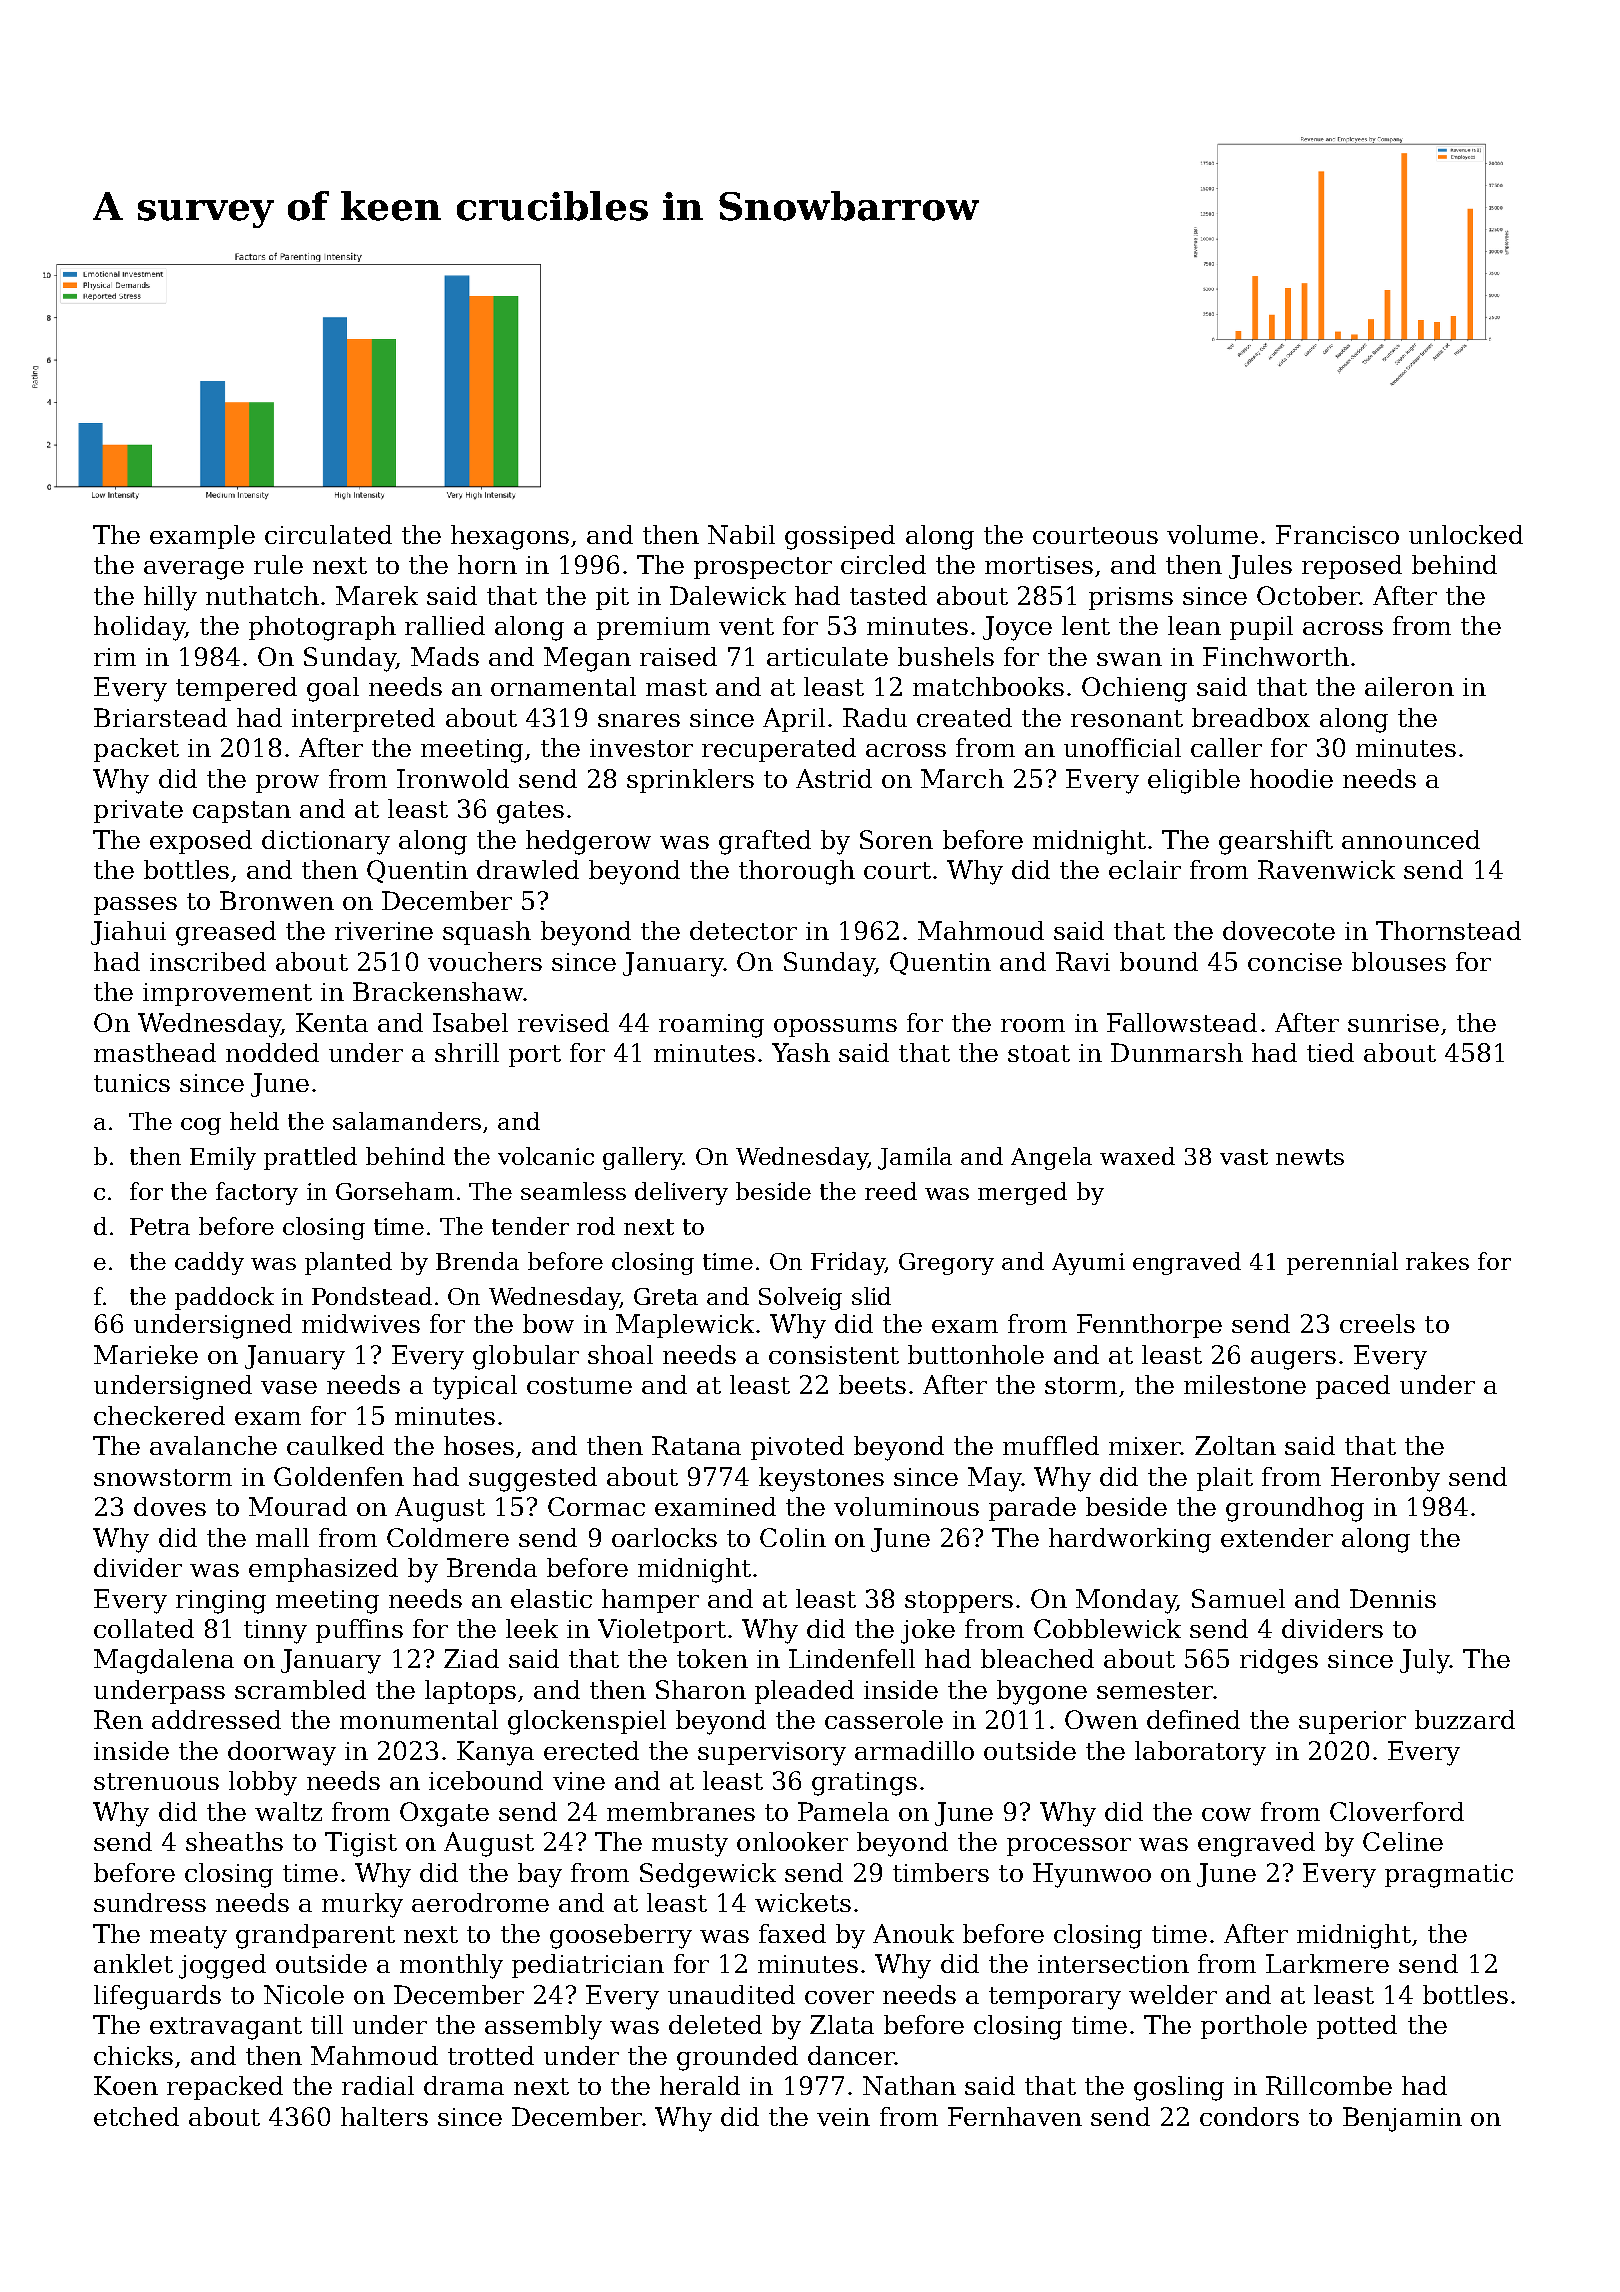 Image resolution: width=1620 pixels, height=2292 pixels. I want to click on Cobblewick, so click(1107, 1628).
